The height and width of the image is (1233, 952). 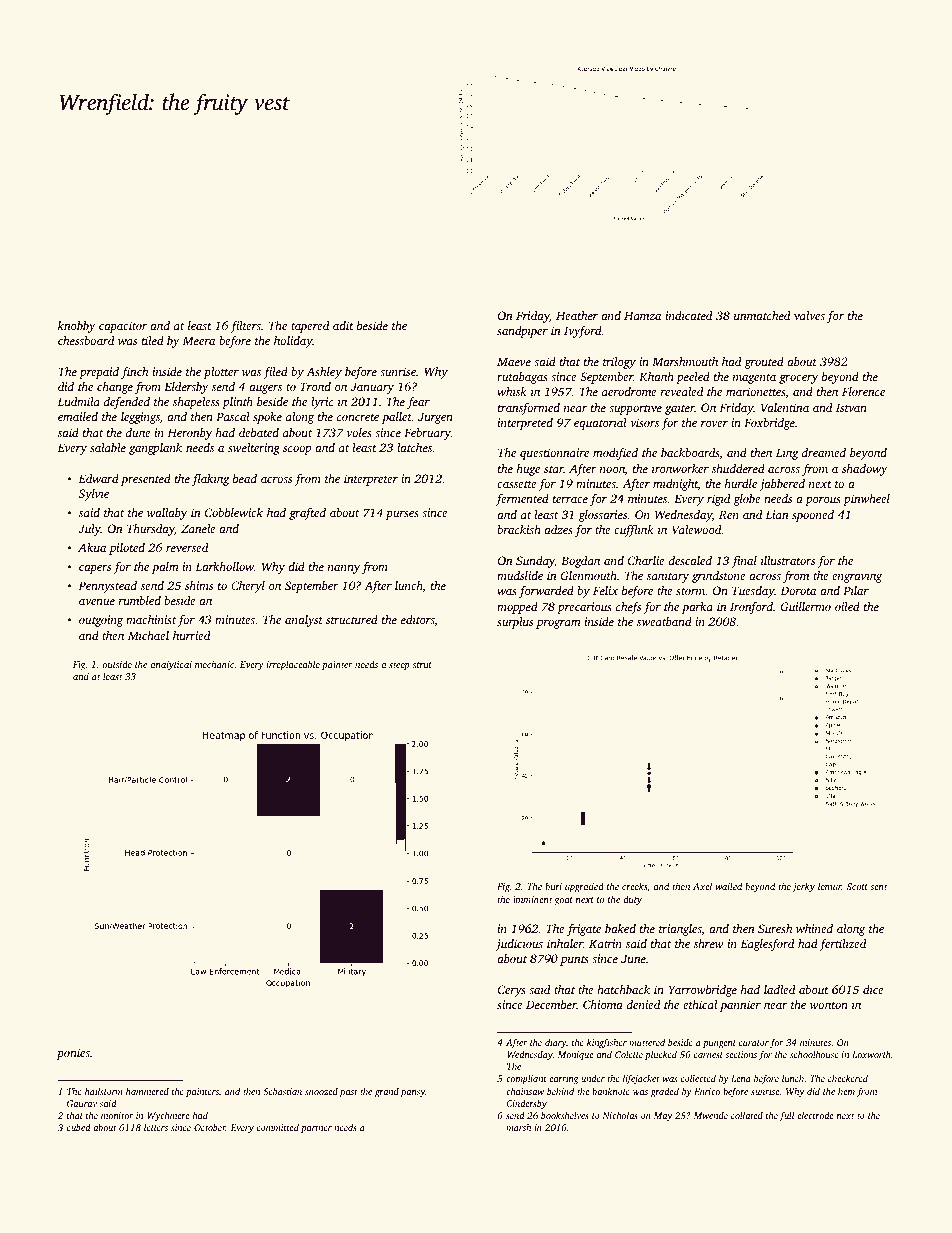 I want to click on outside, so click(x=117, y=664).
